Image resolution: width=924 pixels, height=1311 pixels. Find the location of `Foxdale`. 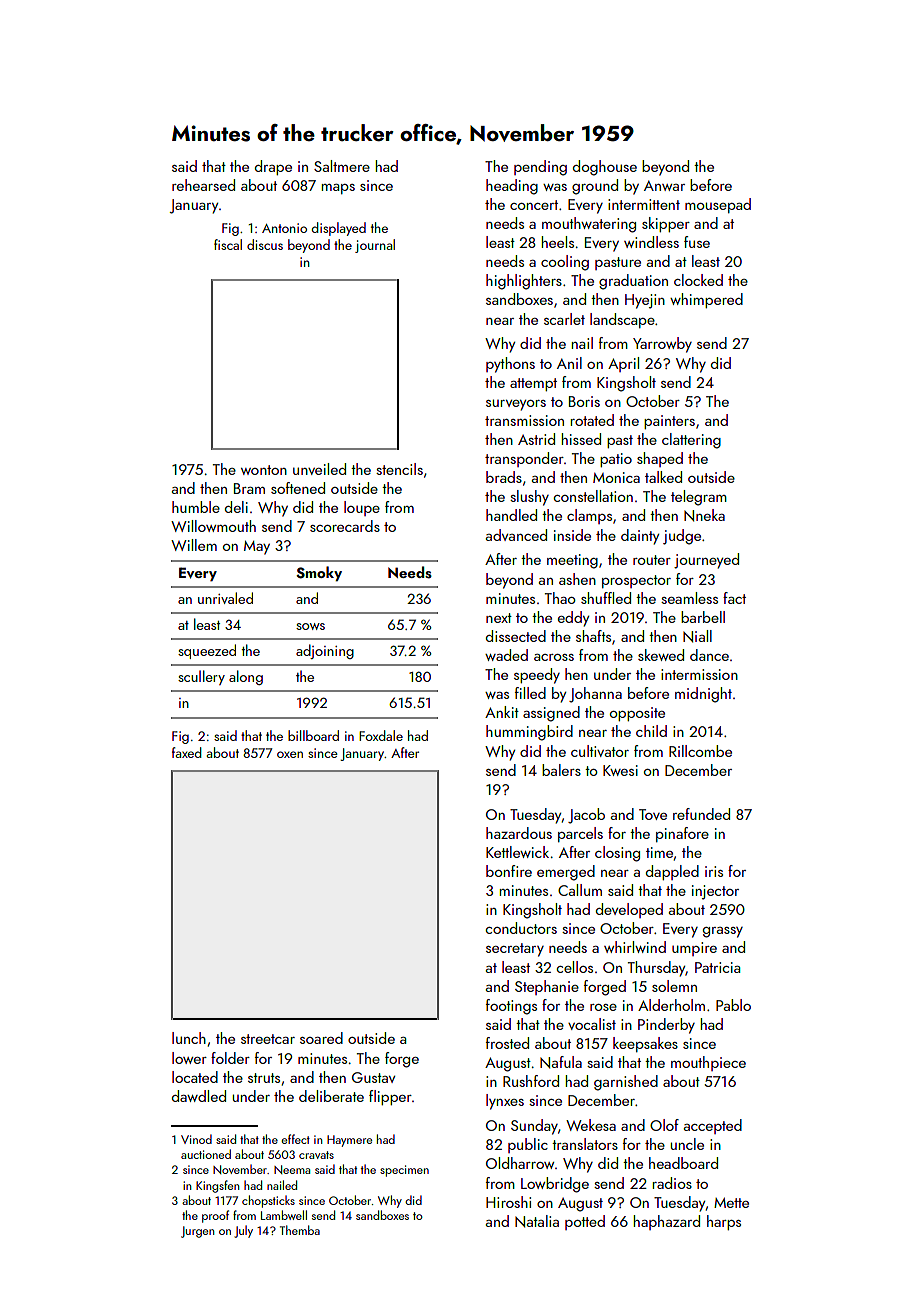

Foxdale is located at coordinates (381, 735).
